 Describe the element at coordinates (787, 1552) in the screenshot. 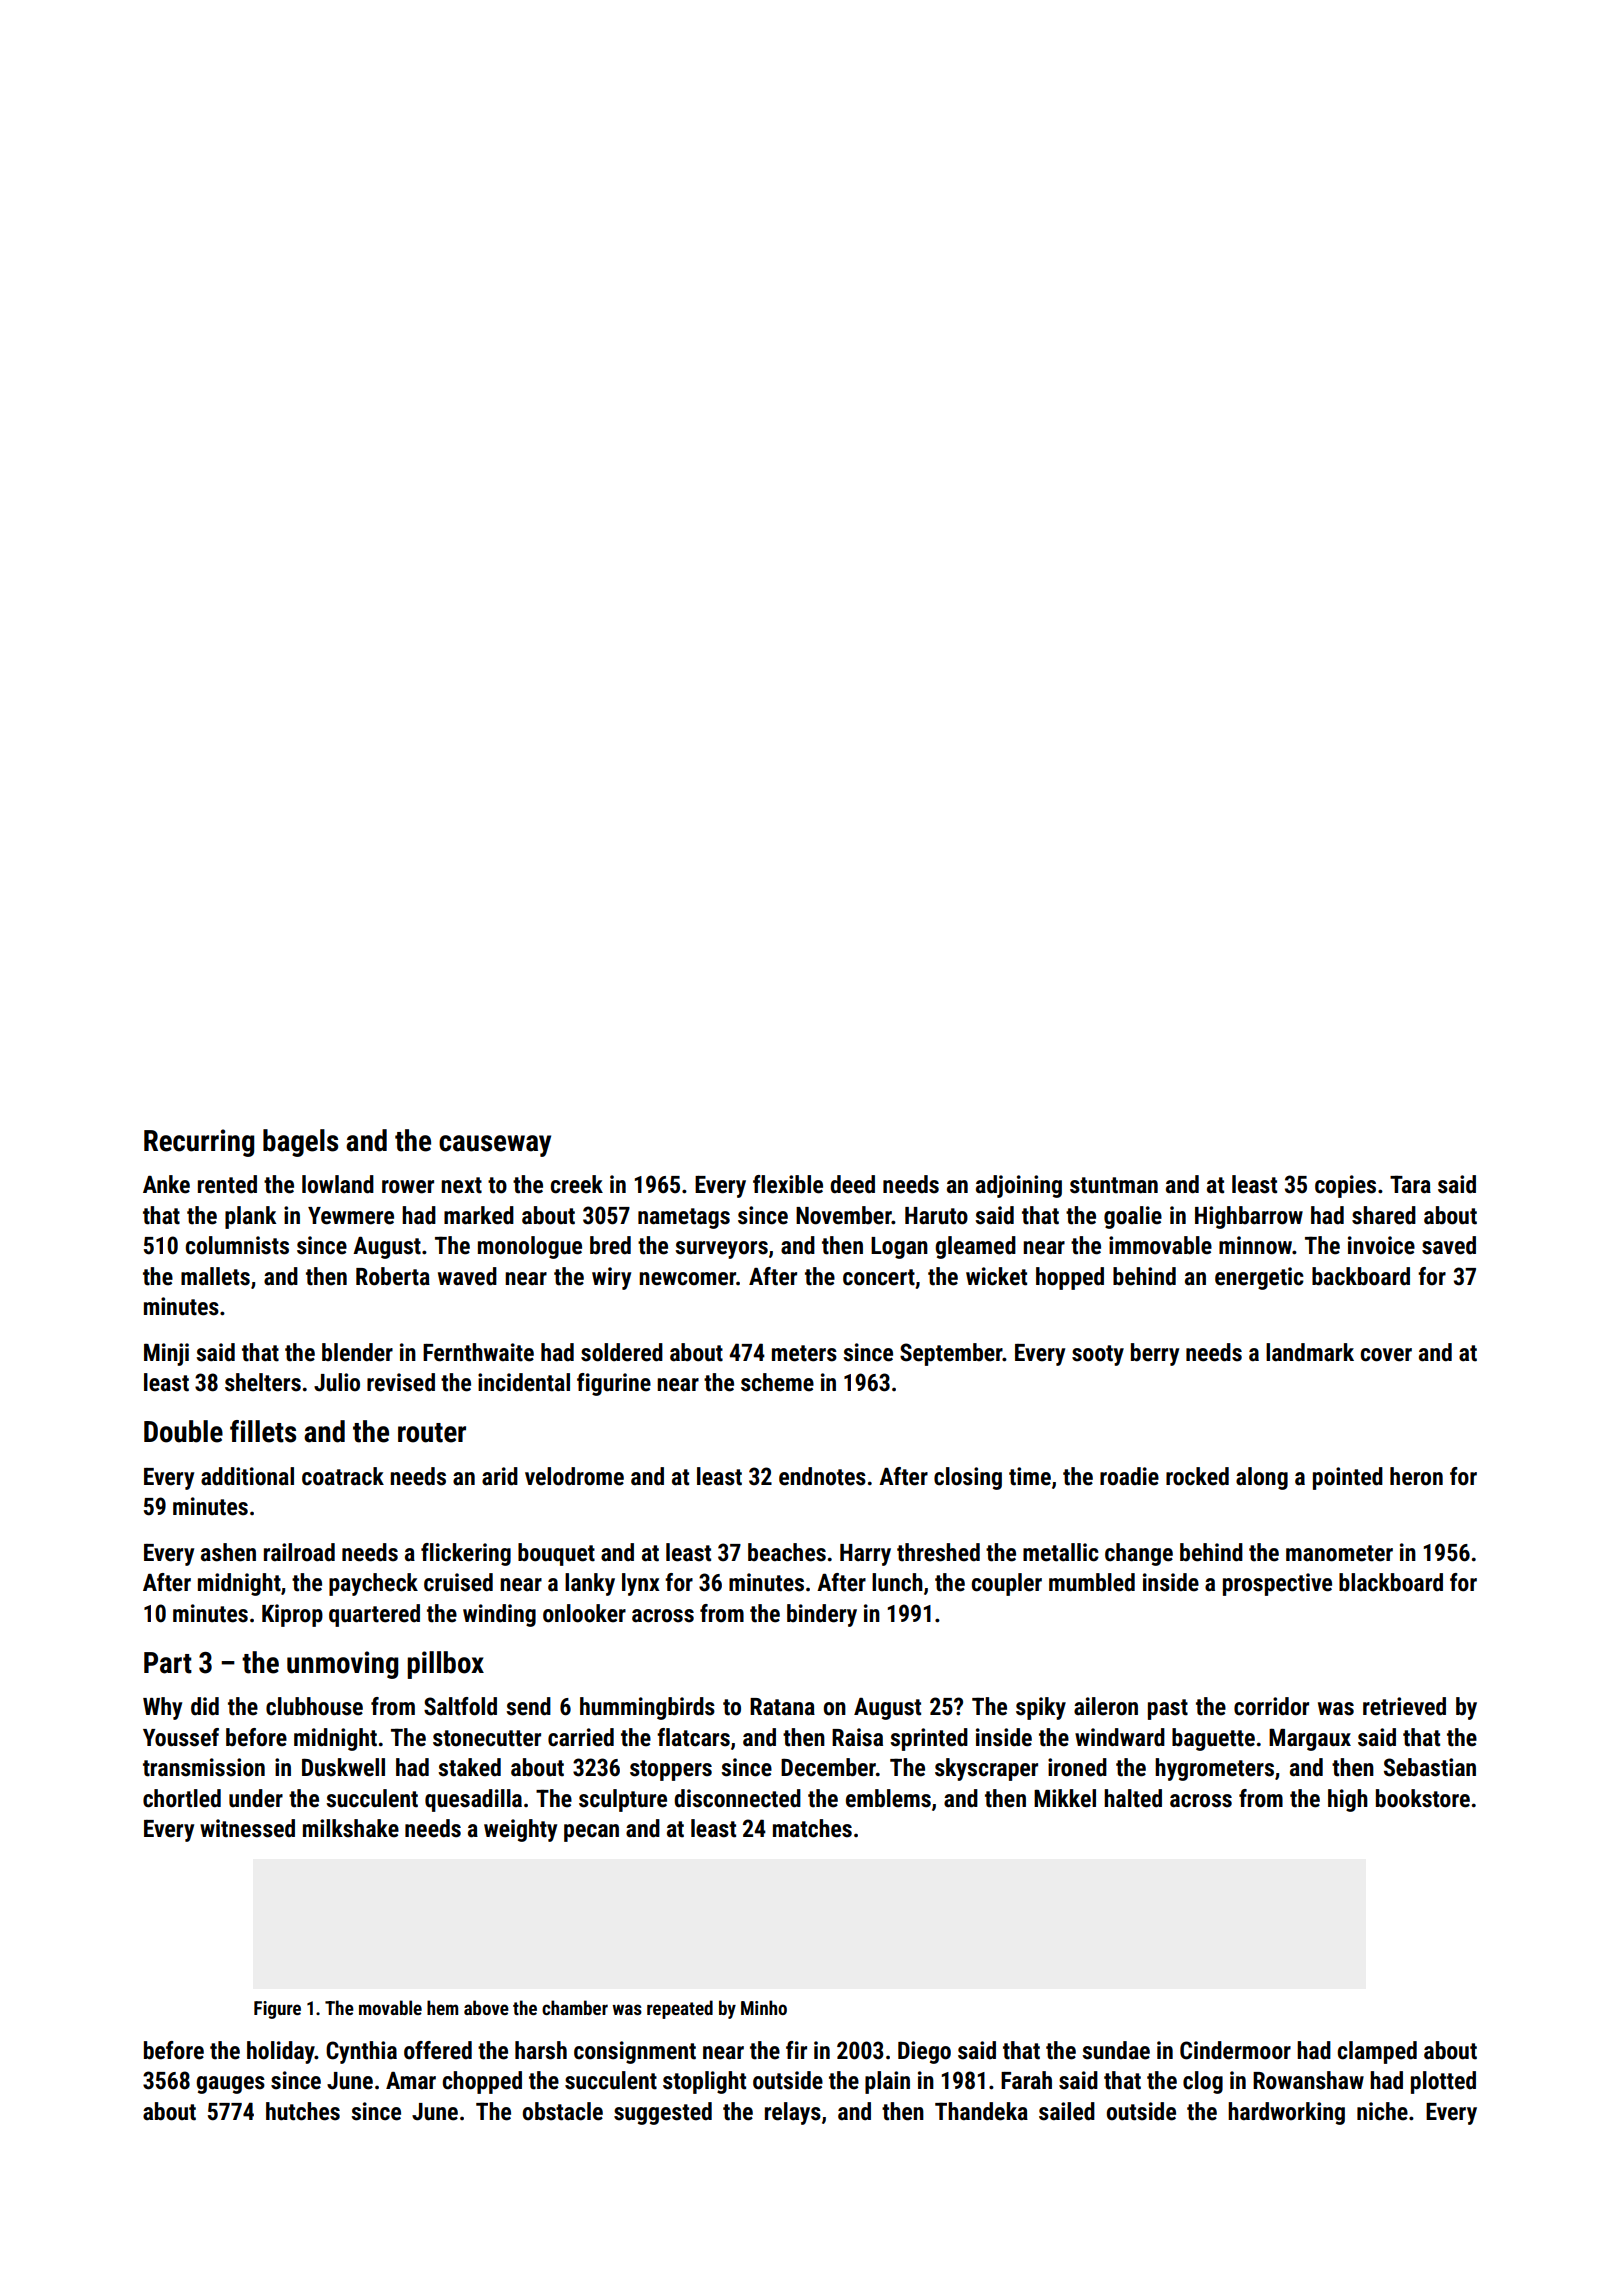

I see `beaches` at that location.
